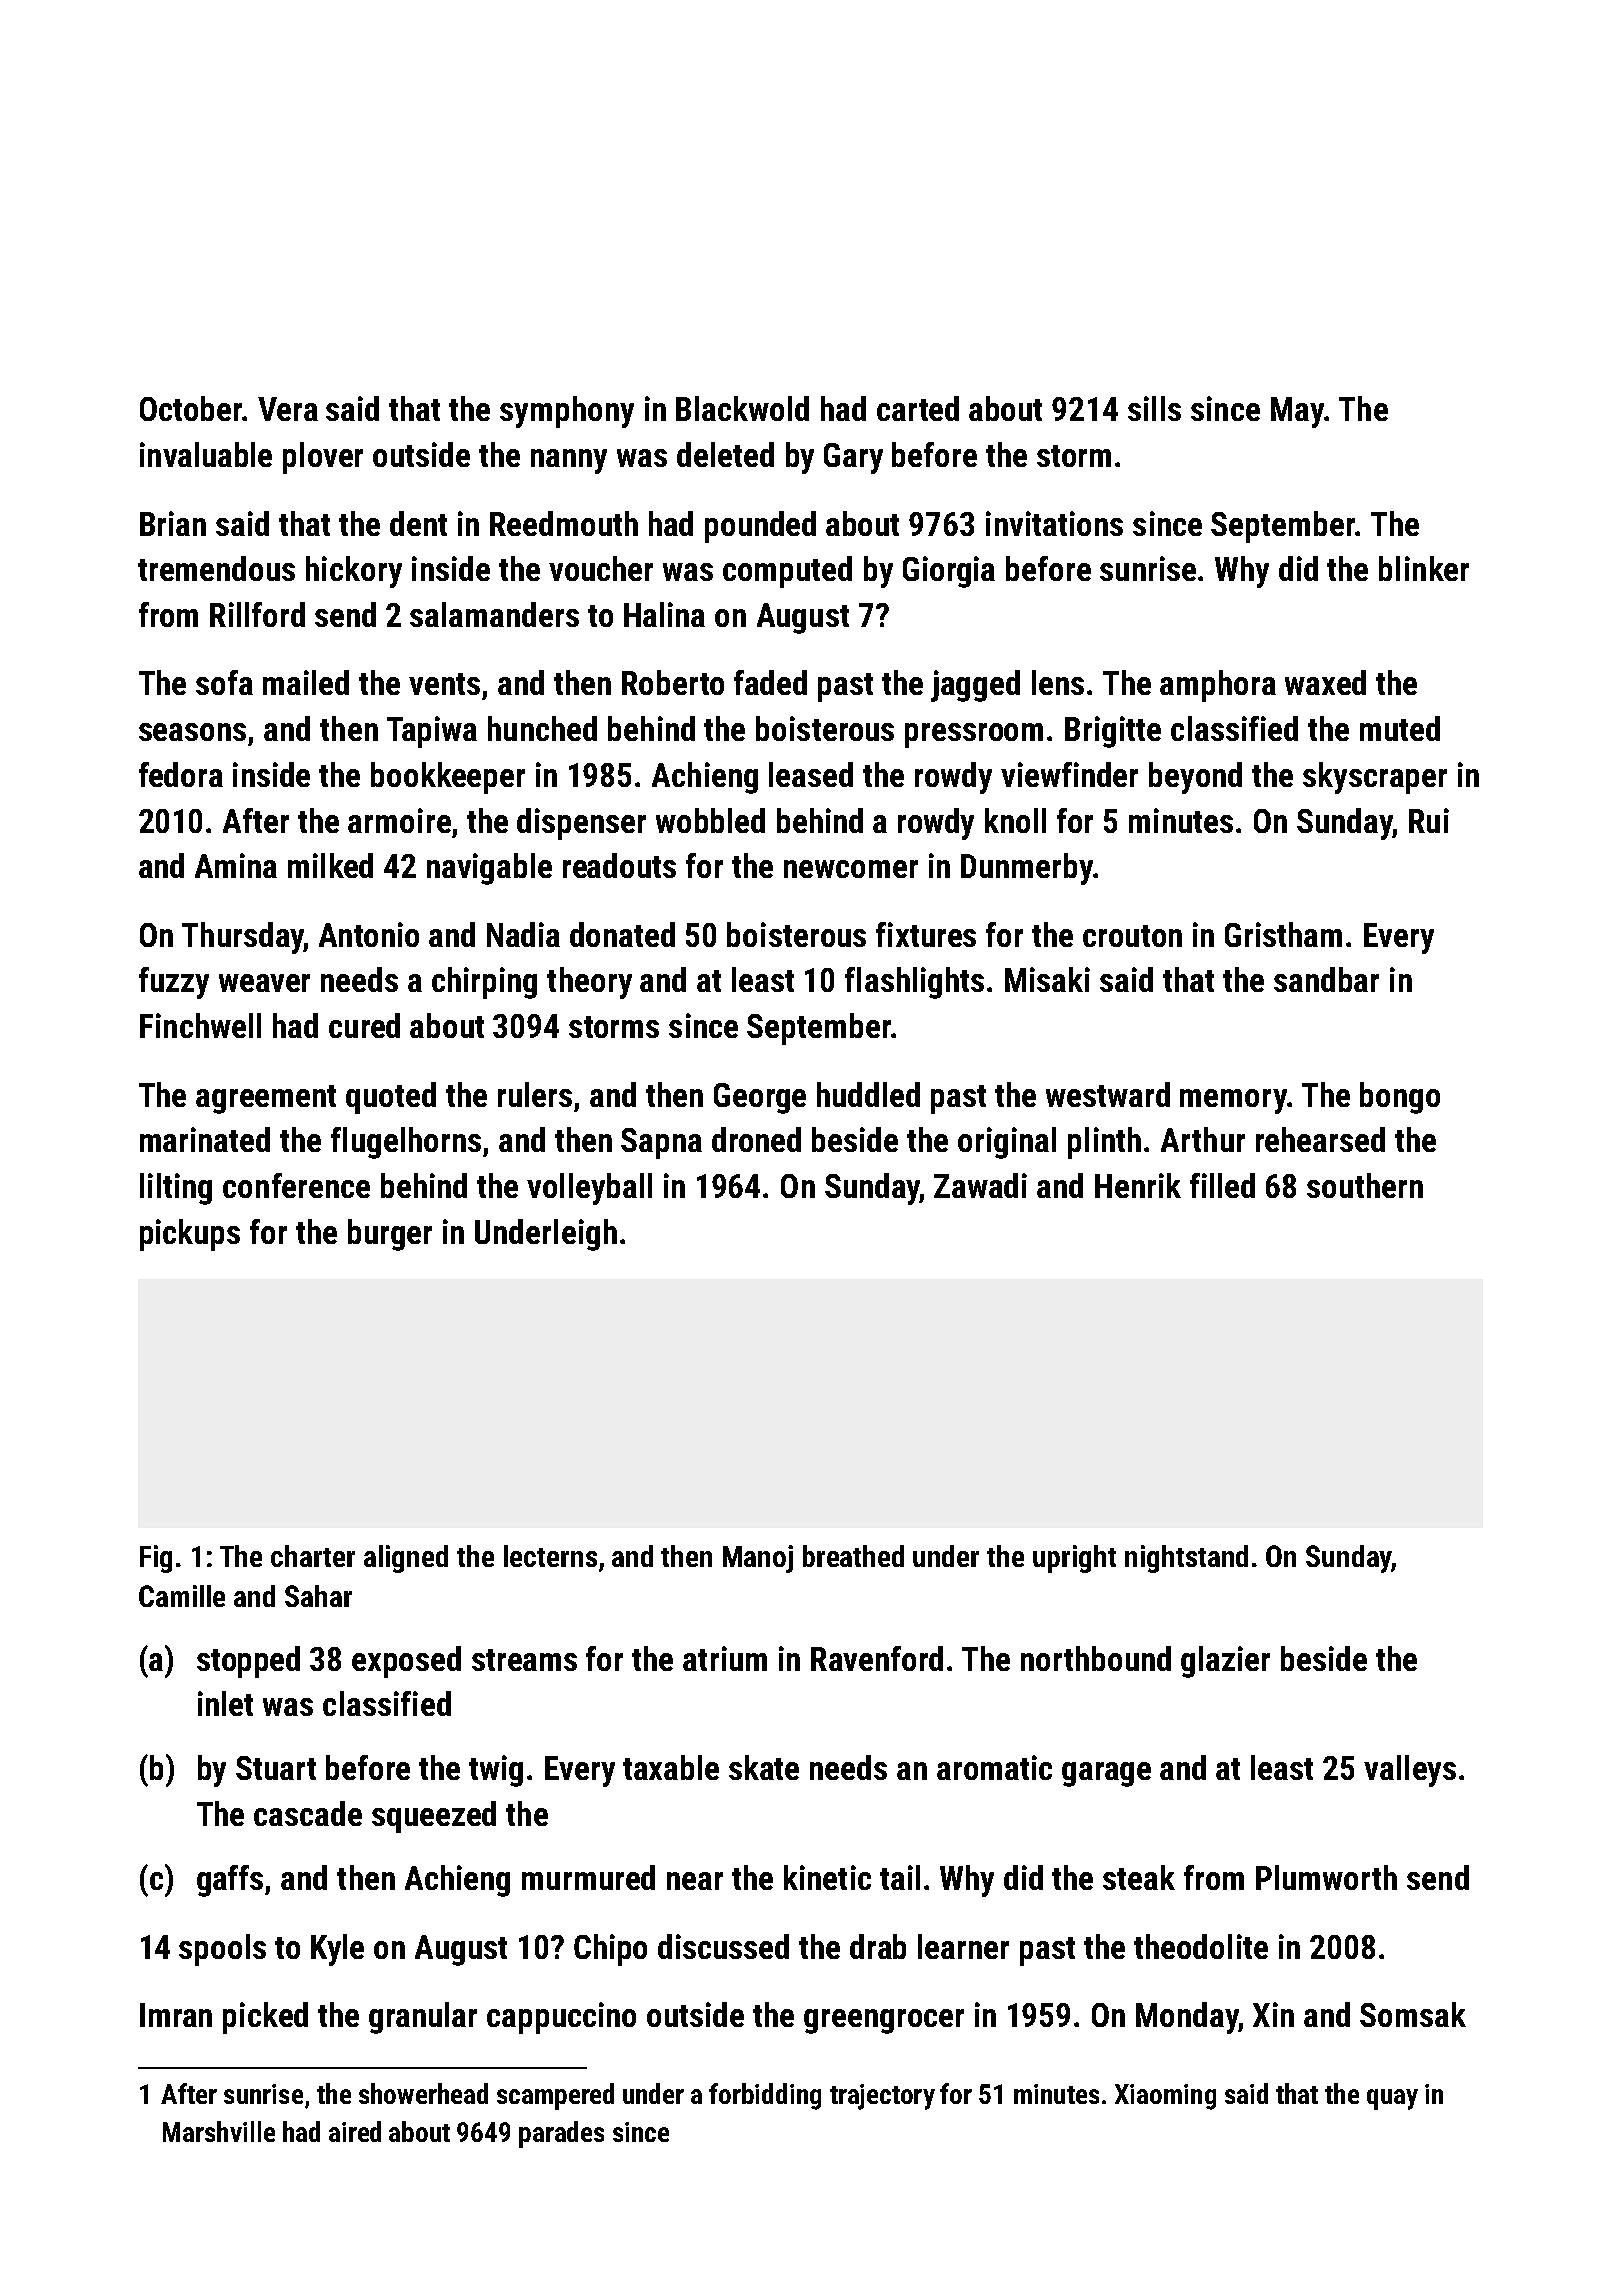 The height and width of the screenshot is (2292, 1620). What do you see at coordinates (1424, 568) in the screenshot?
I see `blinker` at bounding box center [1424, 568].
